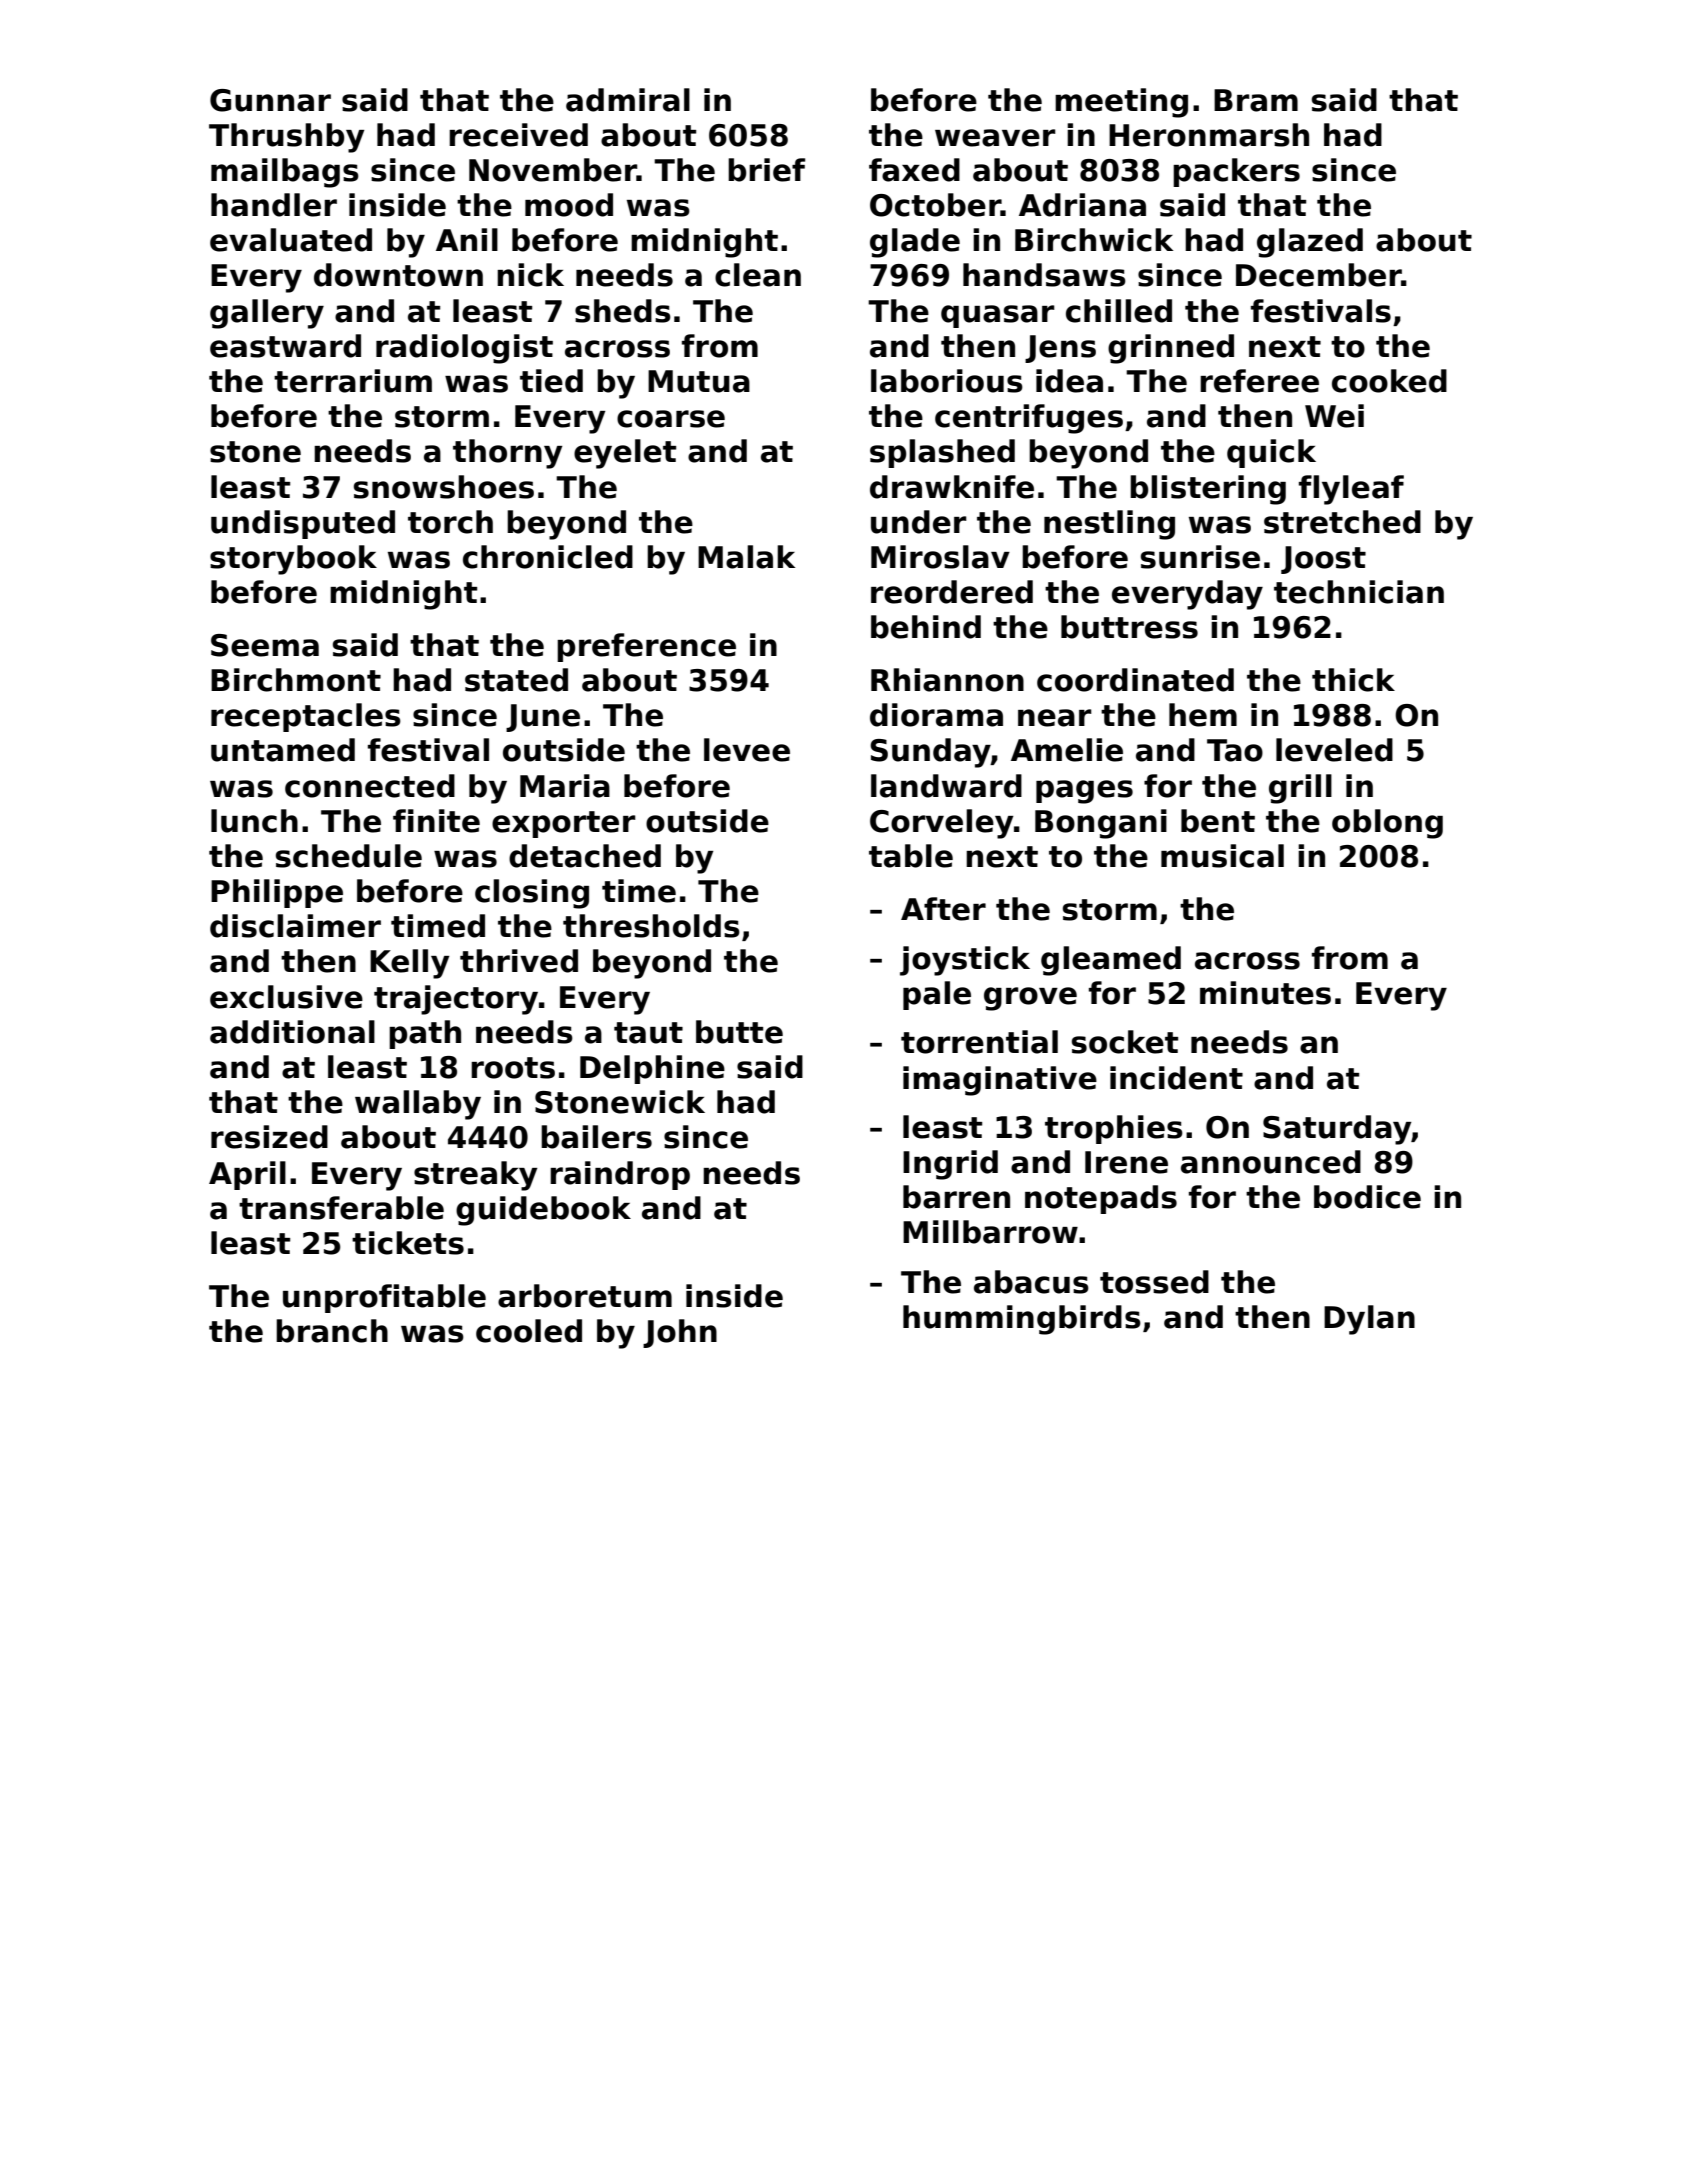 This image has width=1683, height=2178. What do you see at coordinates (529, 1331) in the image?
I see `cooled` at bounding box center [529, 1331].
